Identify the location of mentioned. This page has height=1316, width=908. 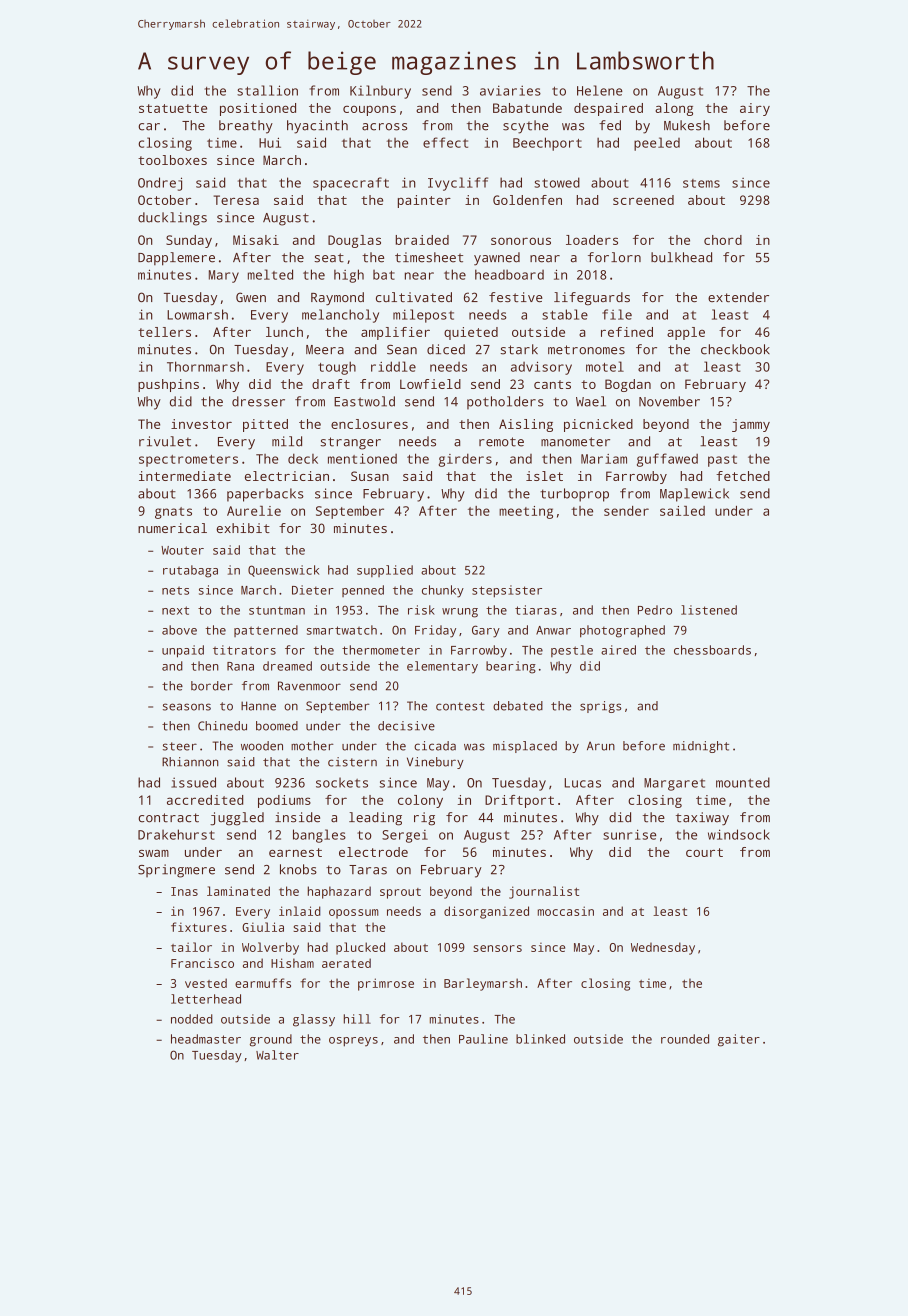
(362, 459).
